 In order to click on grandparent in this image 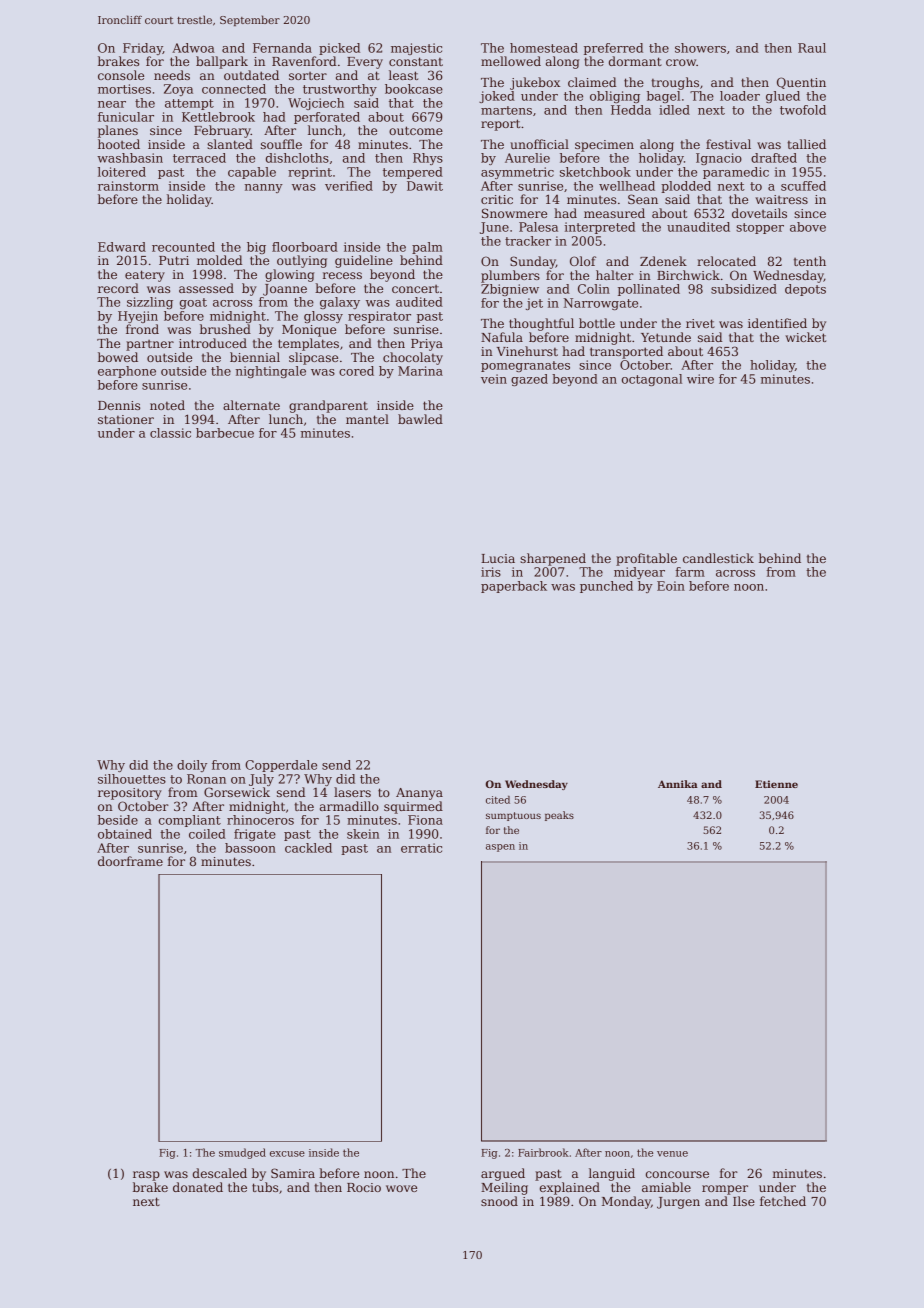, I will do `click(328, 406)`.
